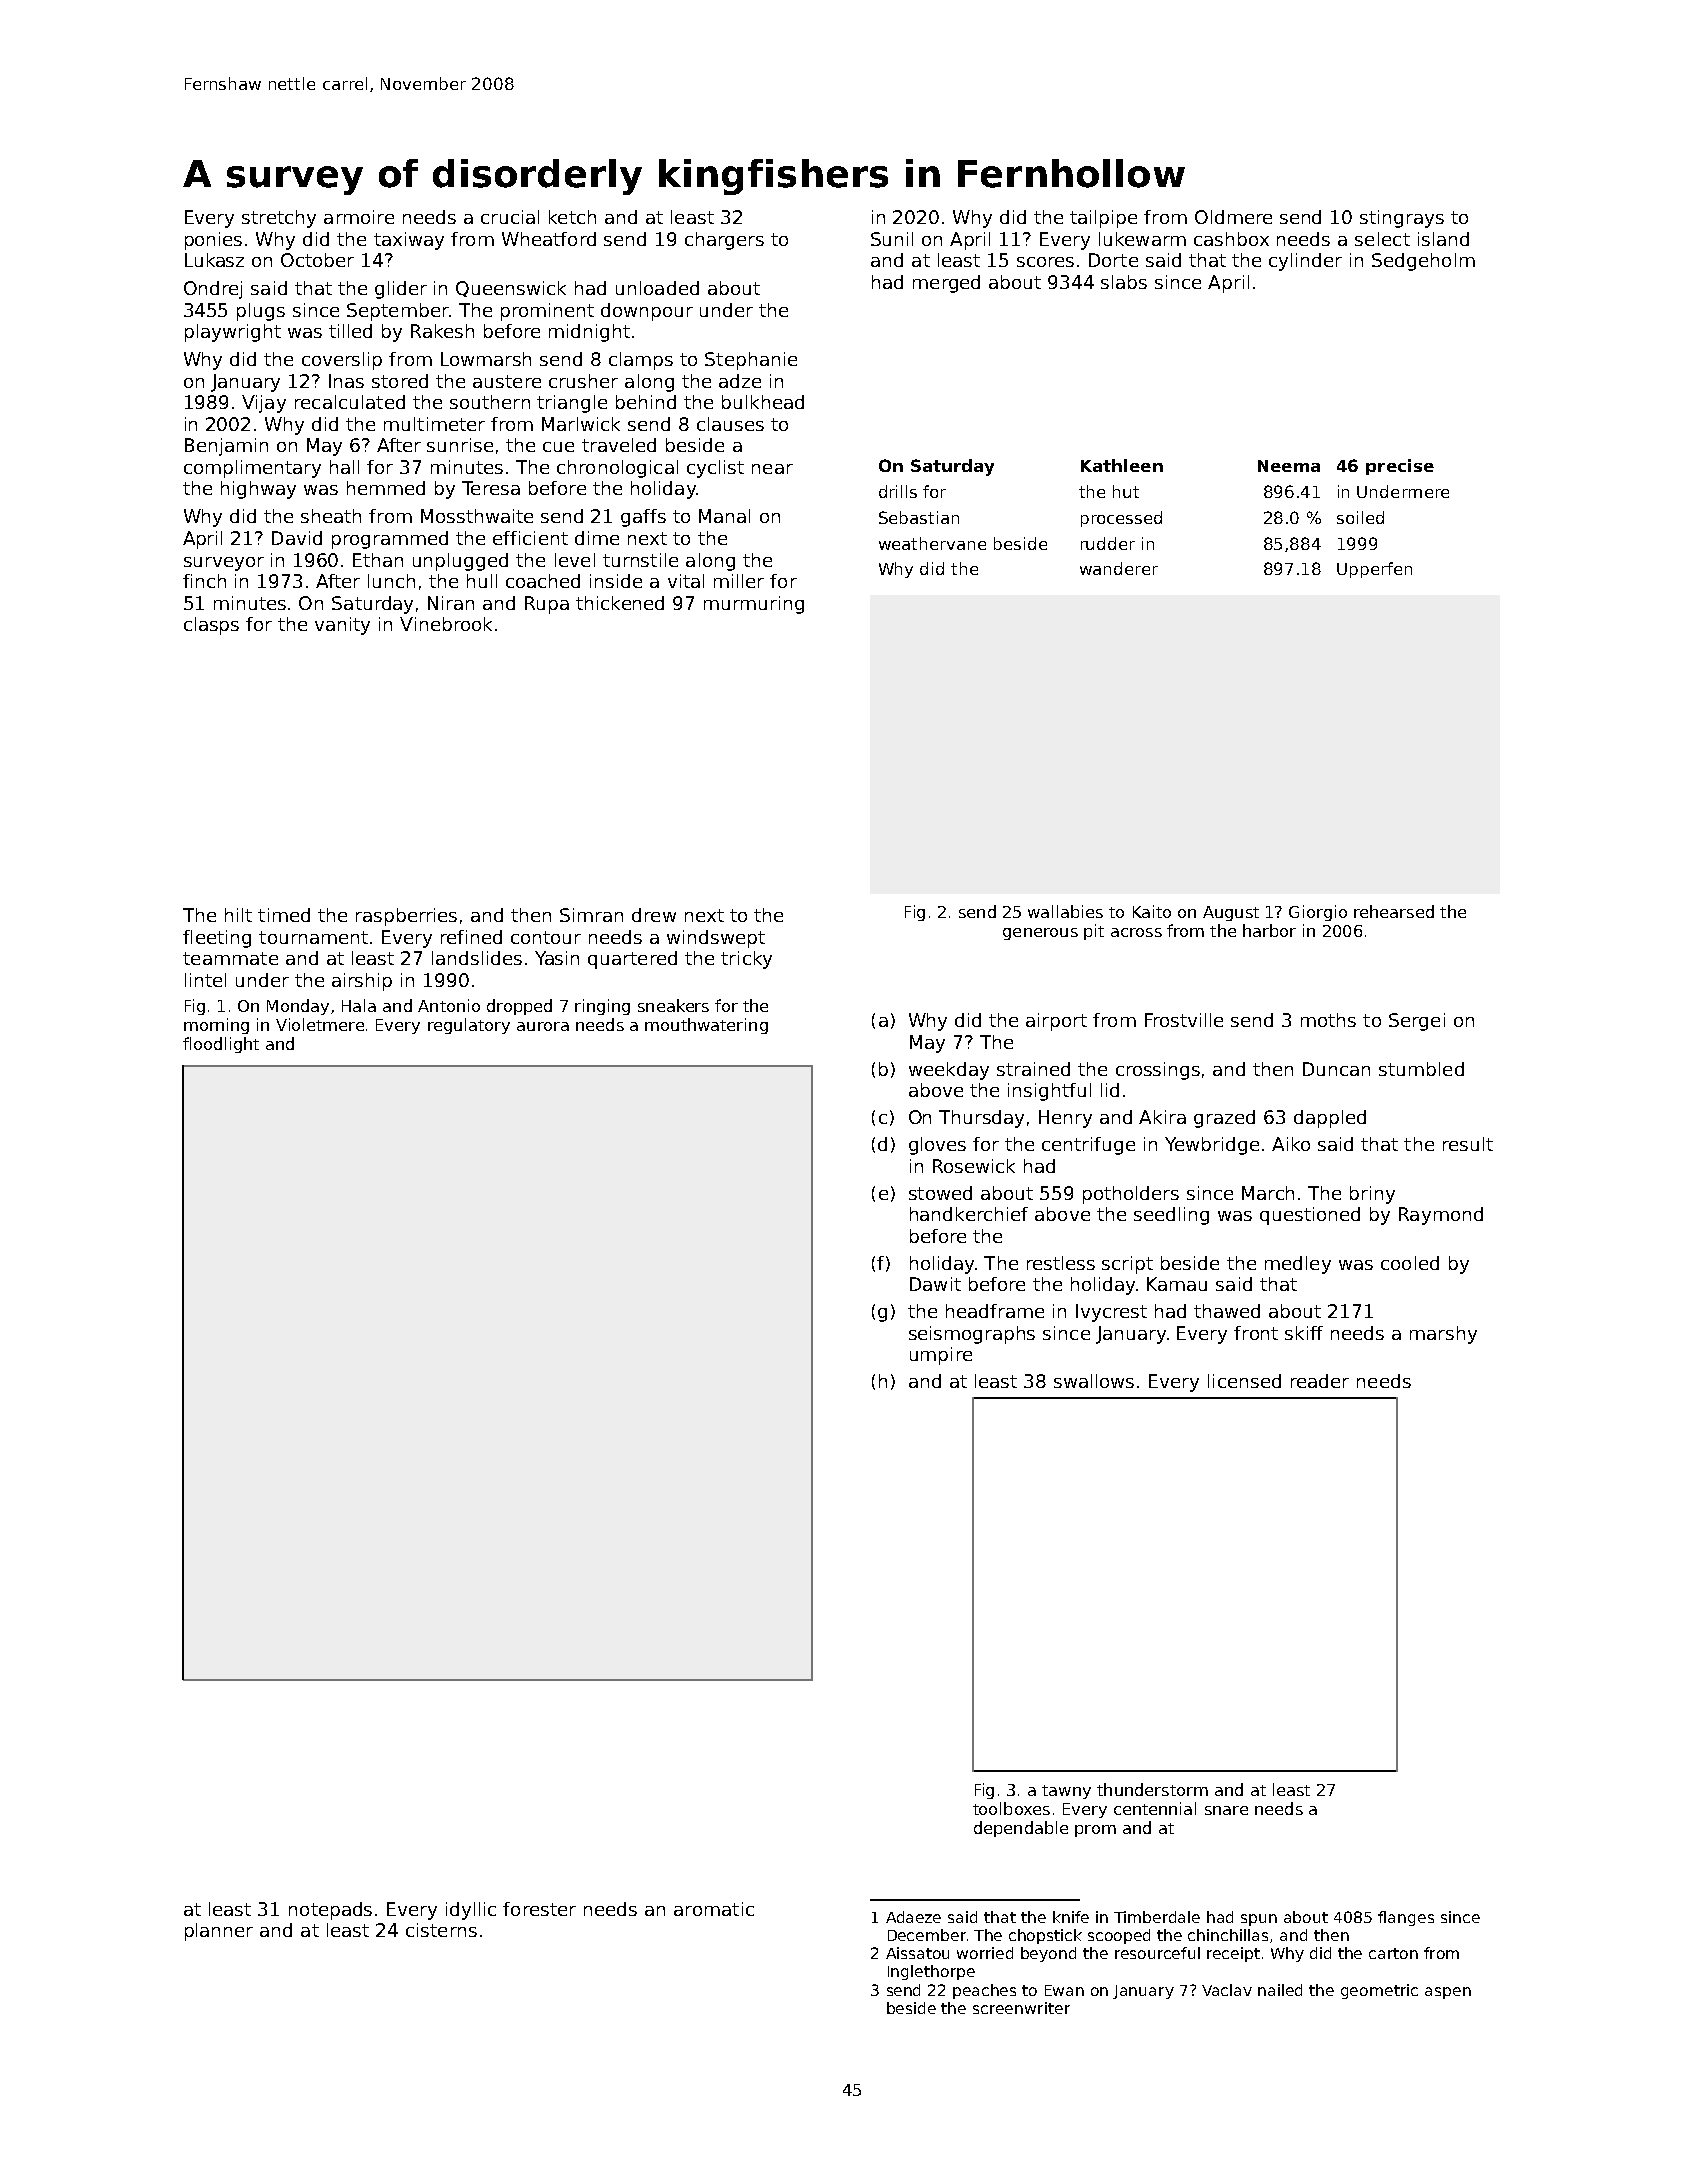  I want to click on rehearsed, so click(1394, 911).
